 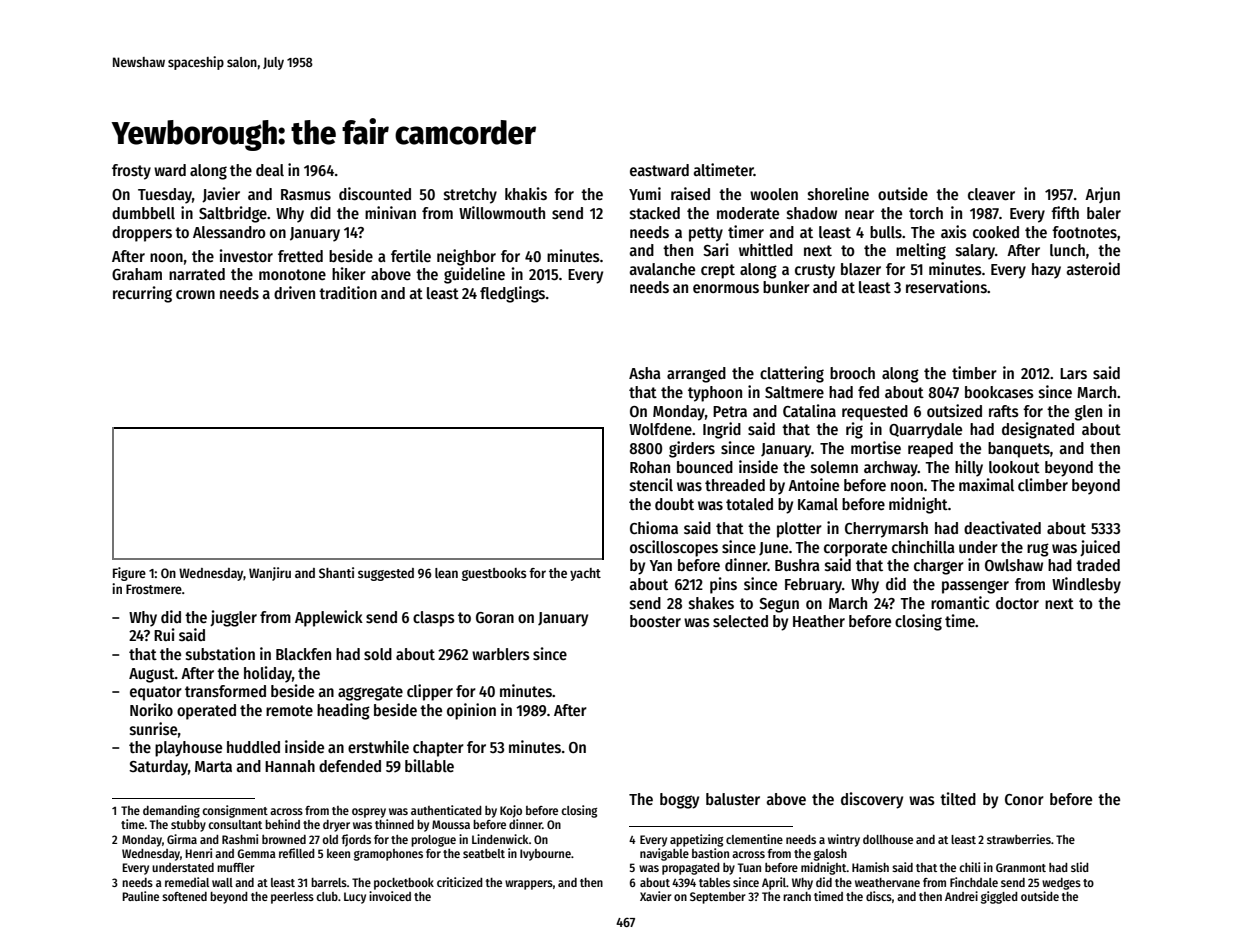 I want to click on stacked, so click(x=655, y=213).
